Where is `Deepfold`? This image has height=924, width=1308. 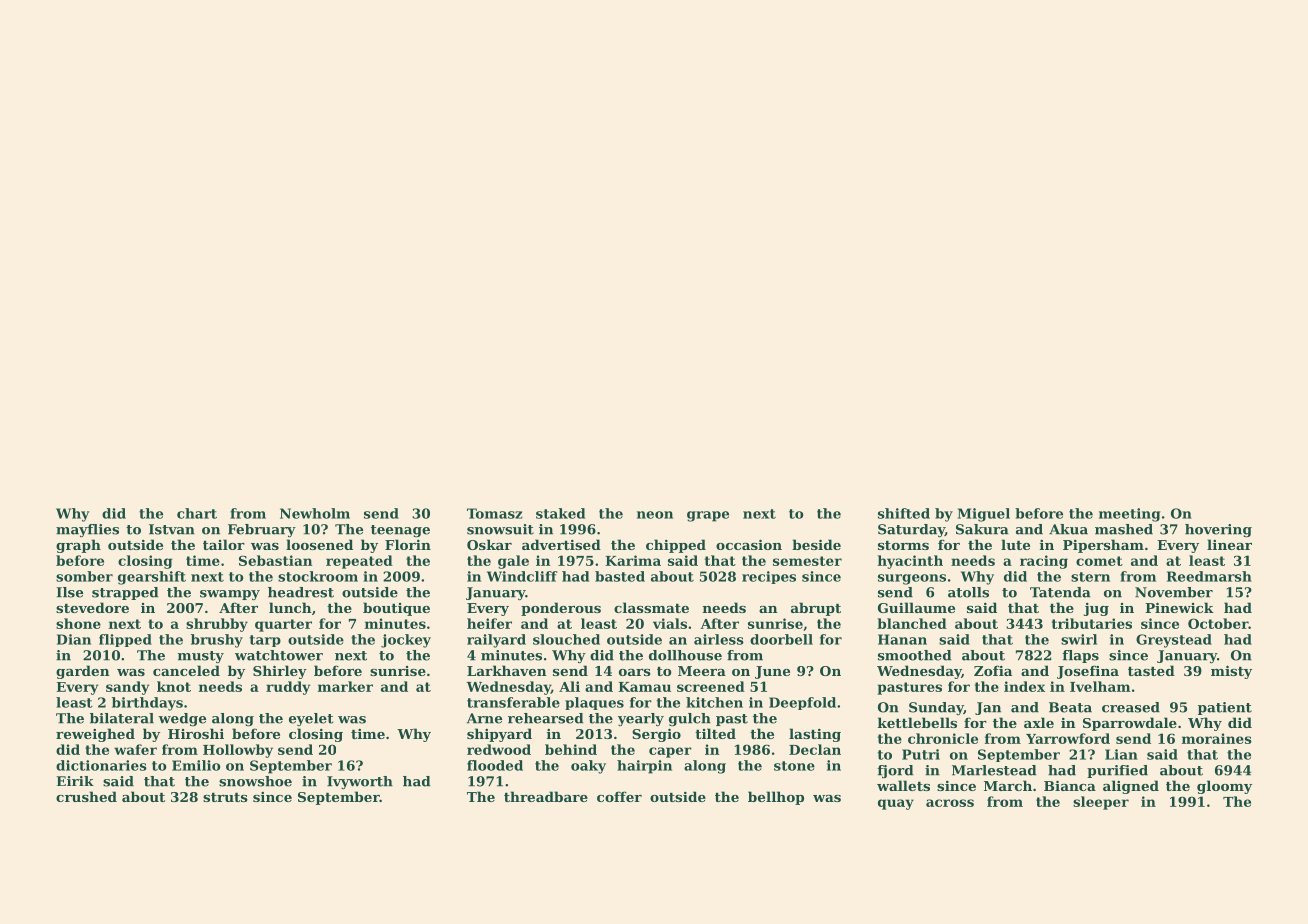 Deepfold is located at coordinates (802, 703).
